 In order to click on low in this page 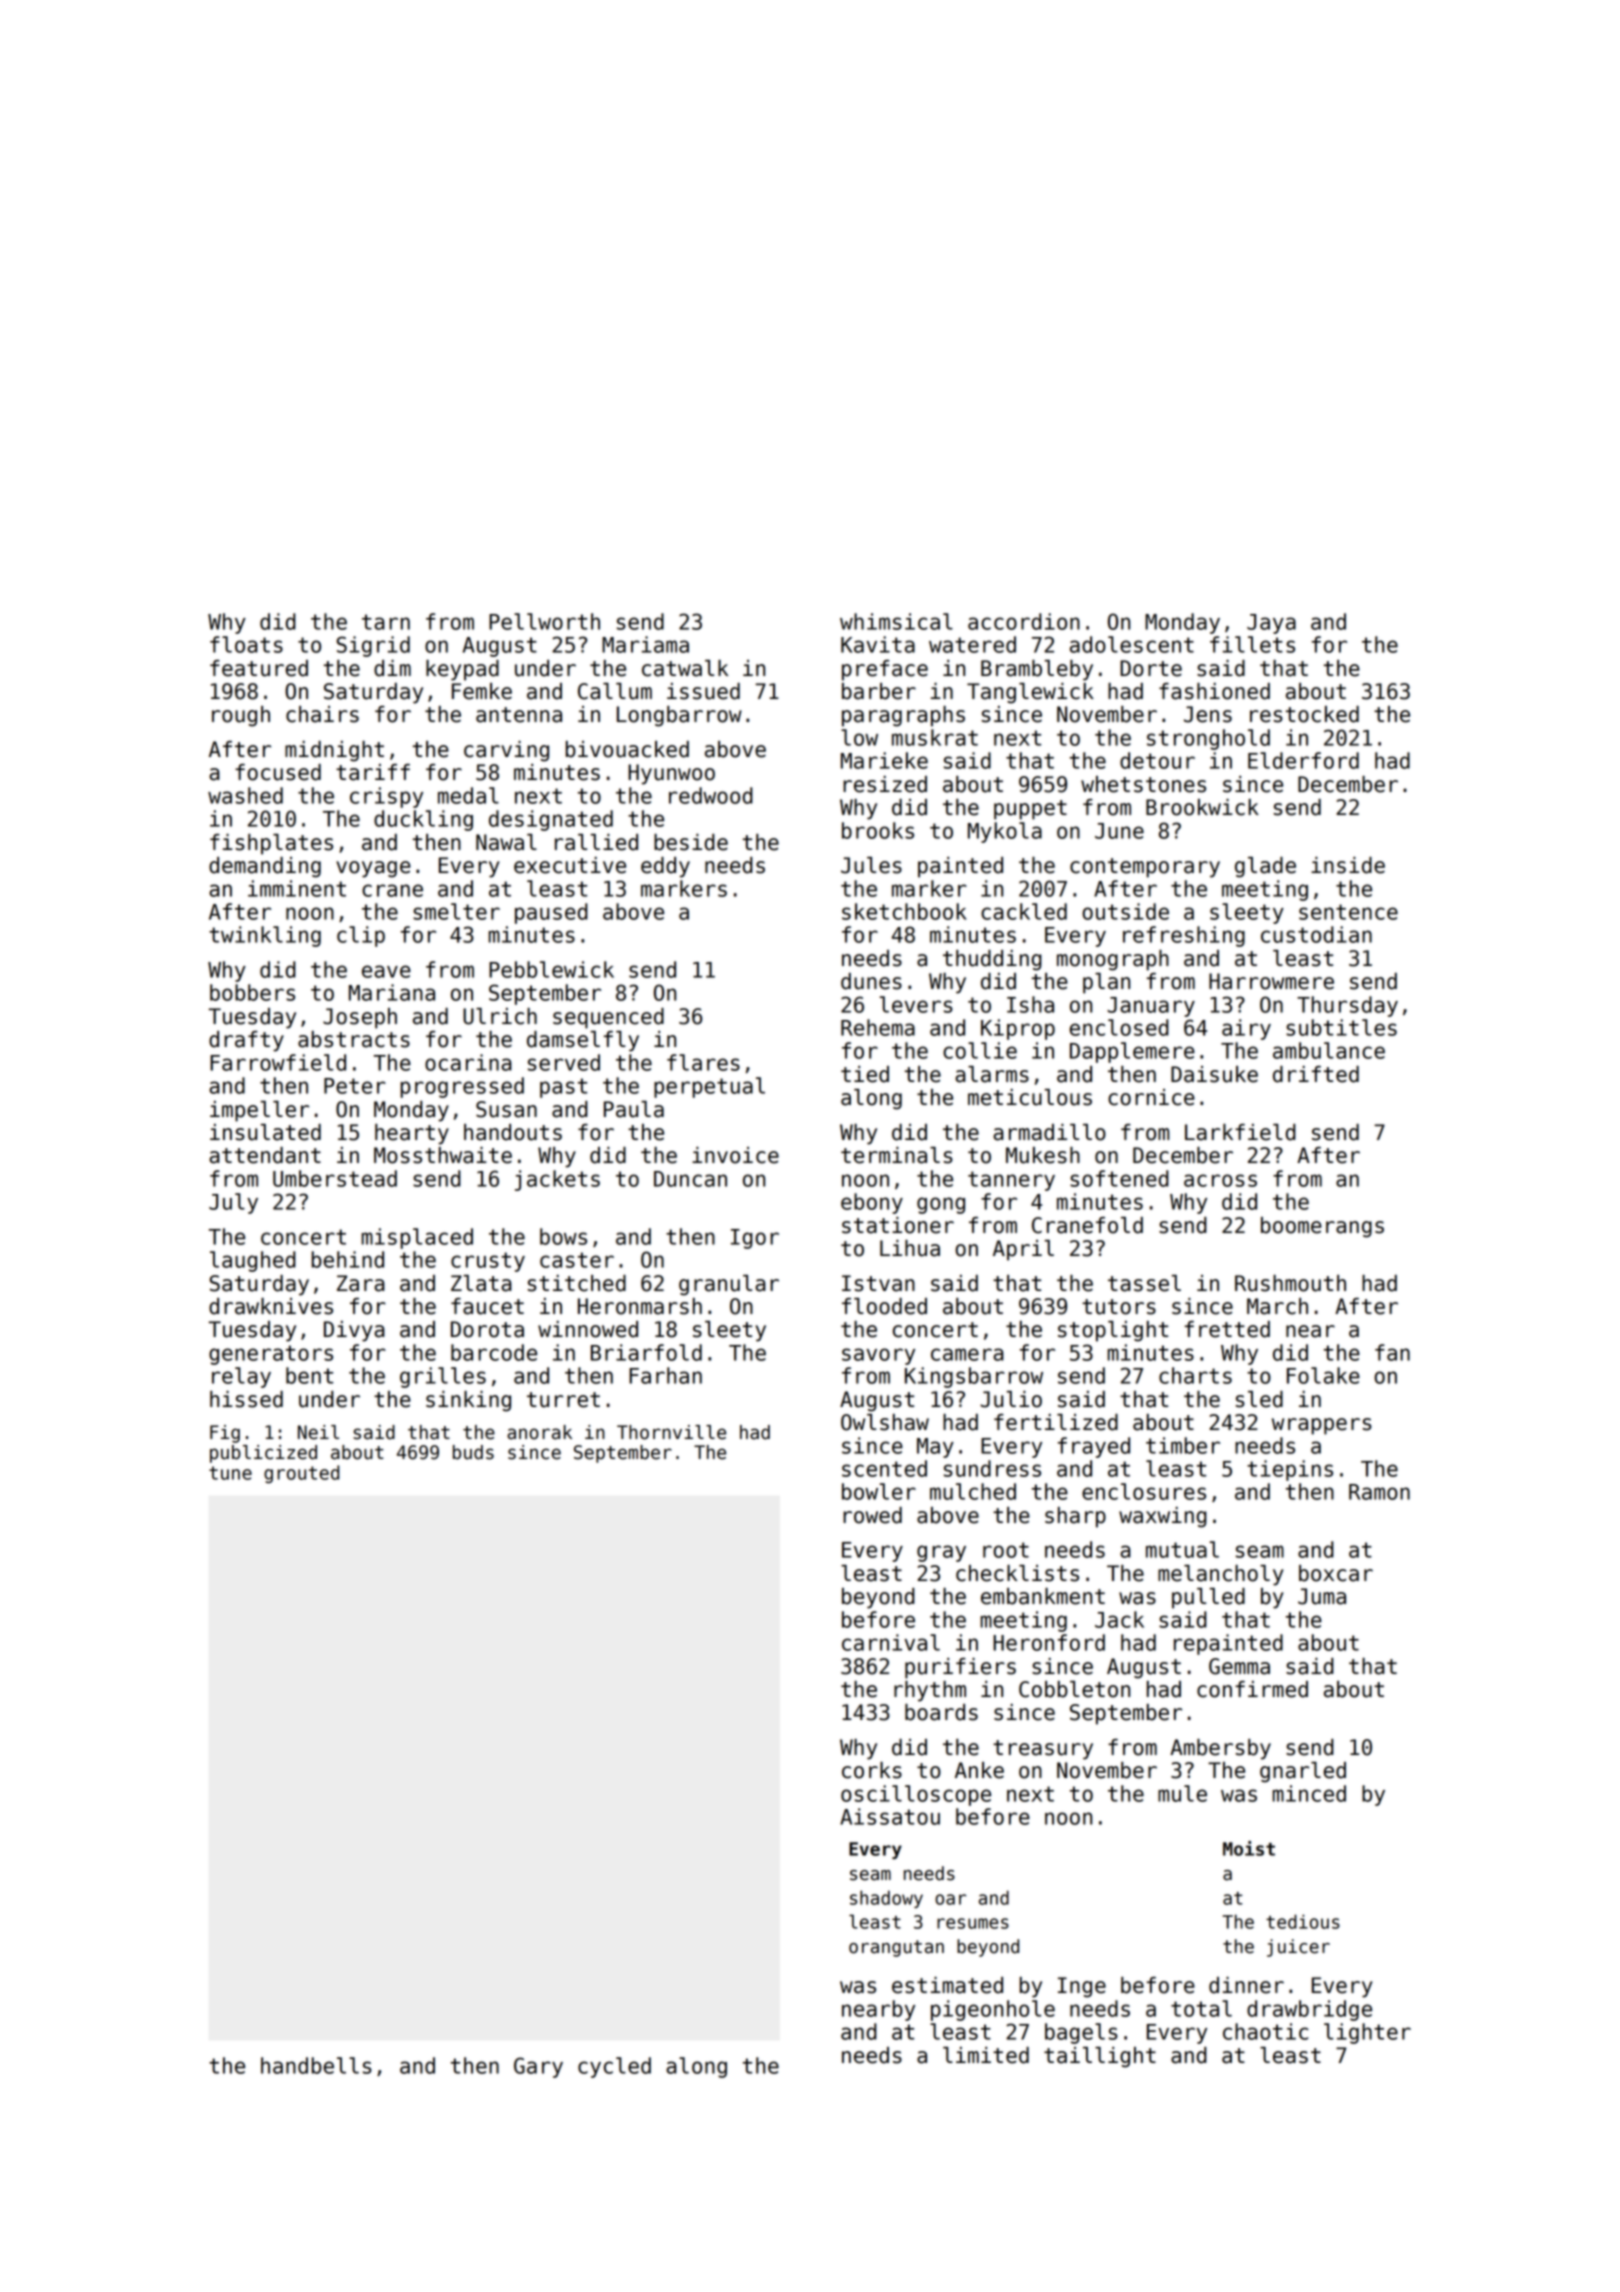, I will do `click(859, 737)`.
